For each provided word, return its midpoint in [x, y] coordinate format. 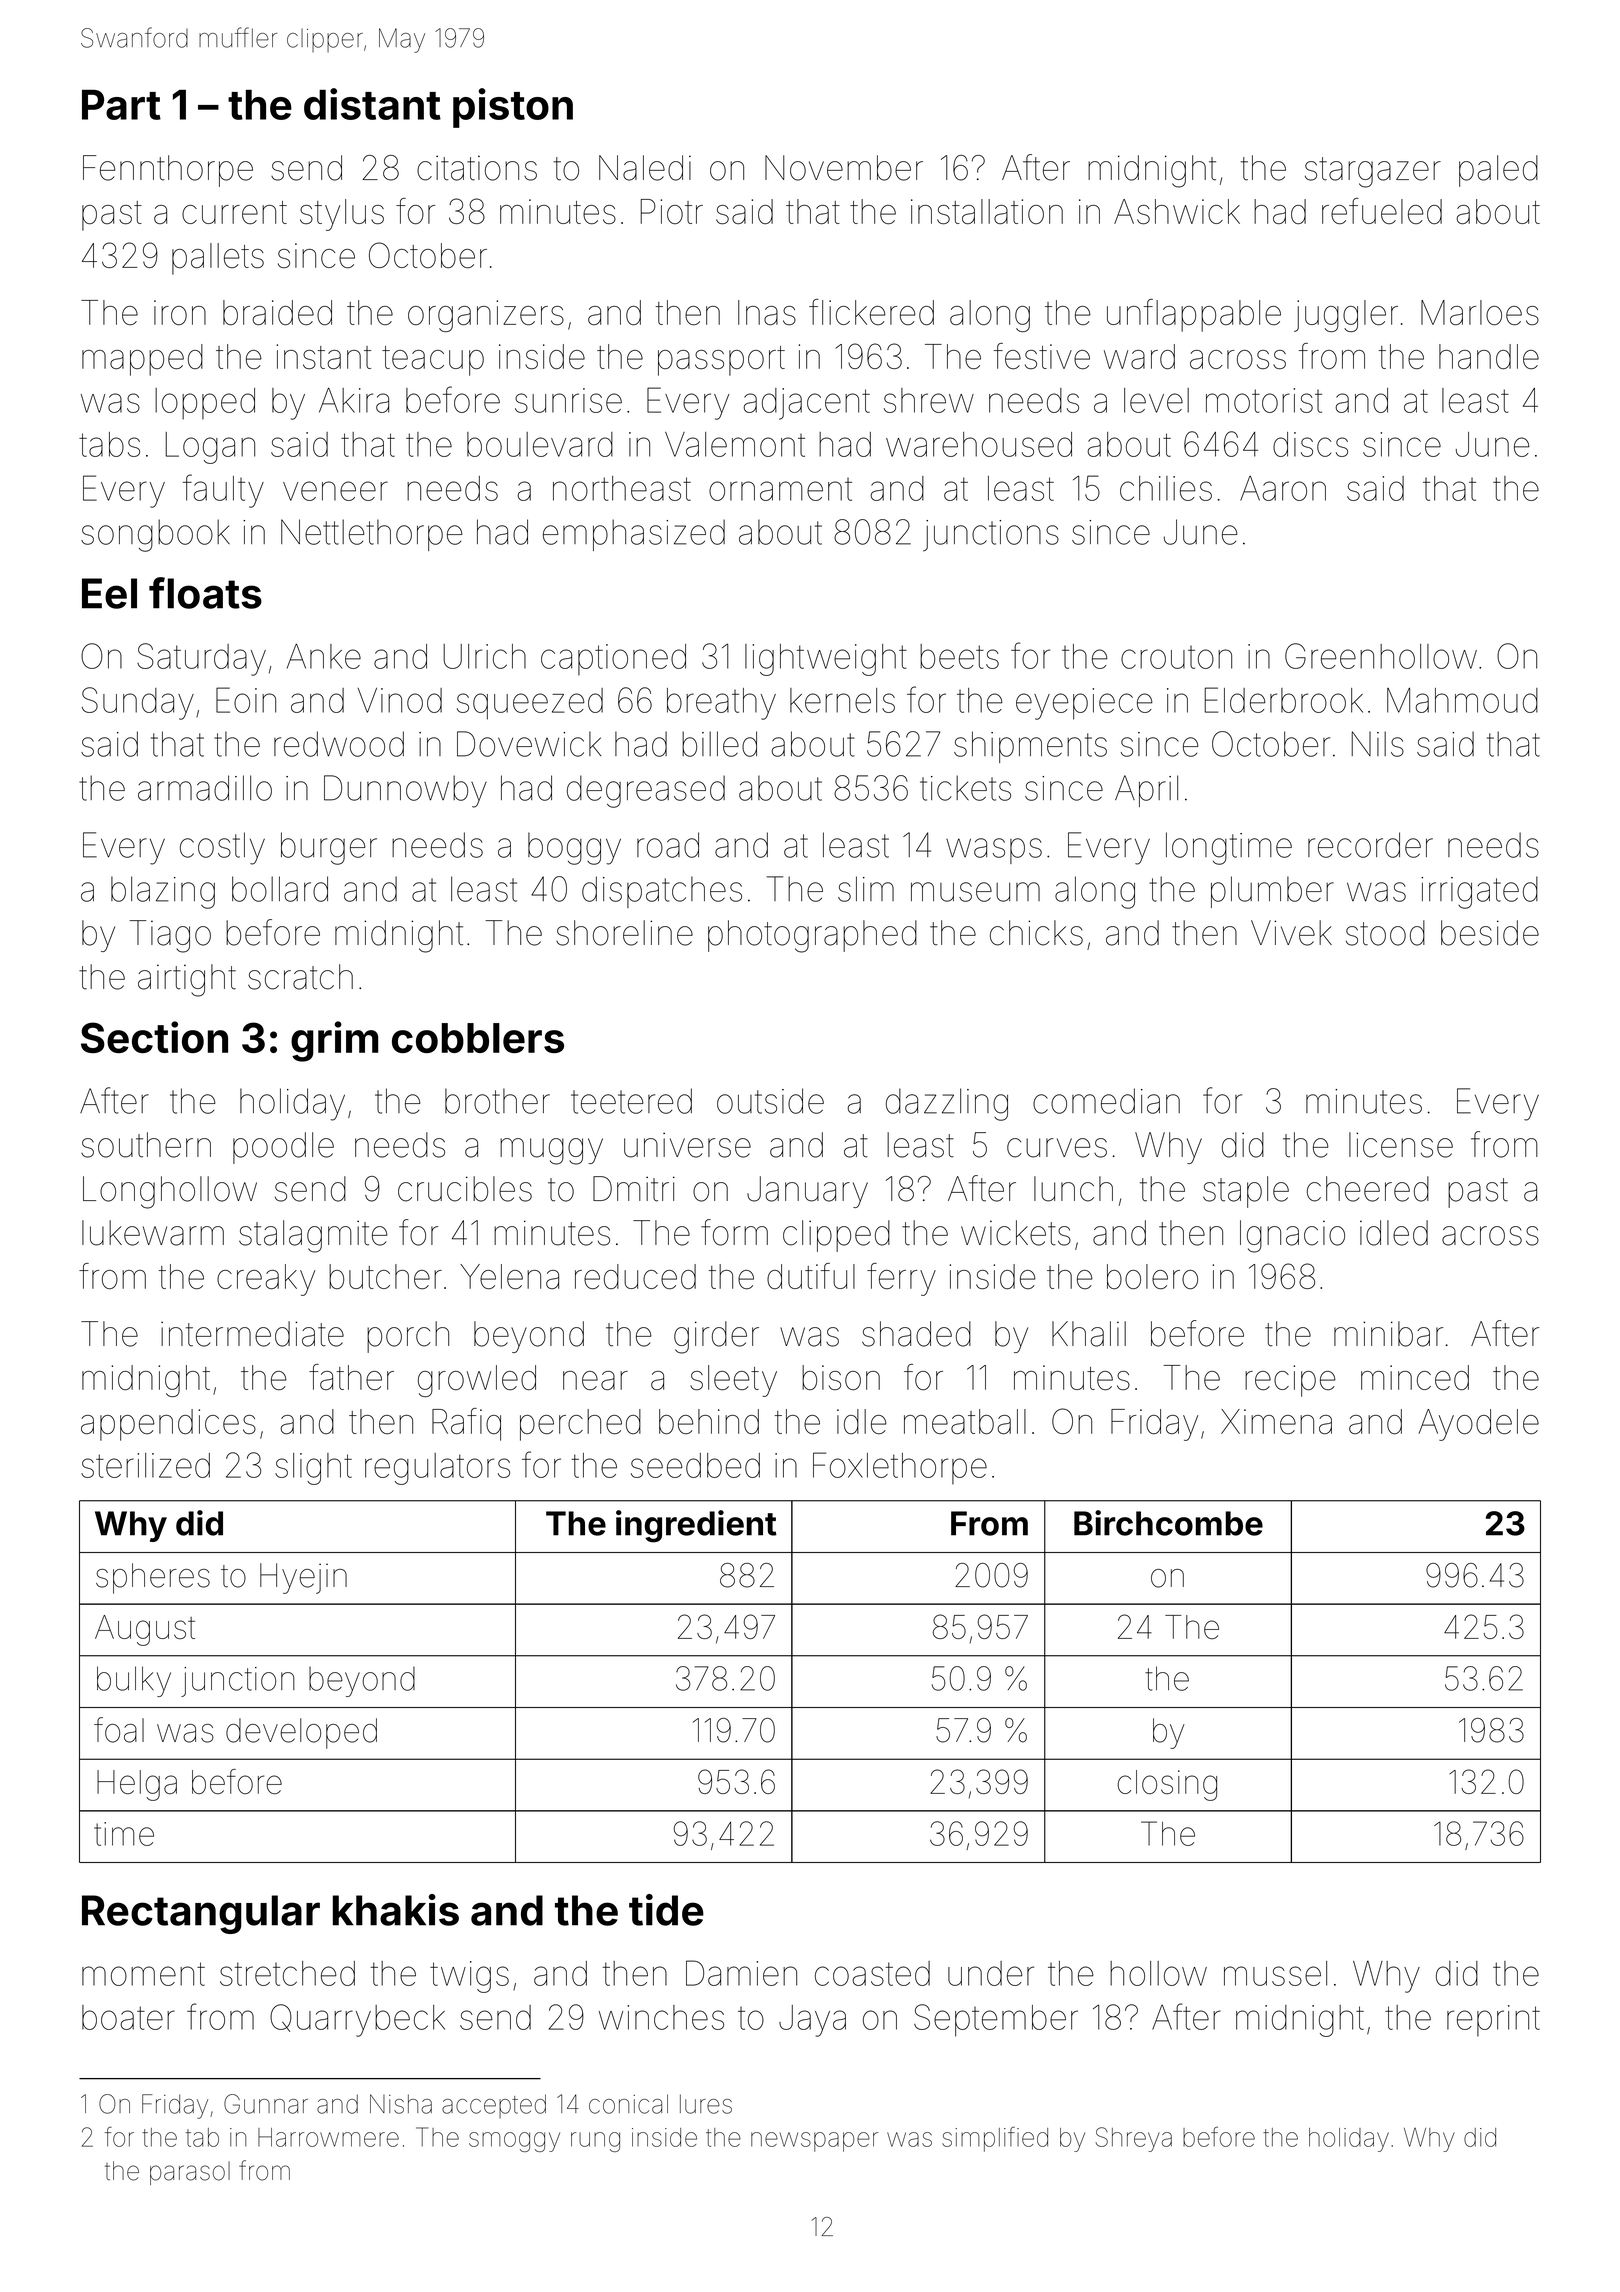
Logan [210, 448]
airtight [187, 980]
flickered [871, 312]
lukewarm [153, 1233]
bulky [134, 1681]
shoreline [624, 933]
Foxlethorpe [900, 1468]
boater [128, 2017]
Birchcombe [1168, 1523]
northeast [622, 488]
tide [666, 1910]
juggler [1346, 316]
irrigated [1479, 892]
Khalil [1089, 1334]
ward [1139, 356]
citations [477, 168]
